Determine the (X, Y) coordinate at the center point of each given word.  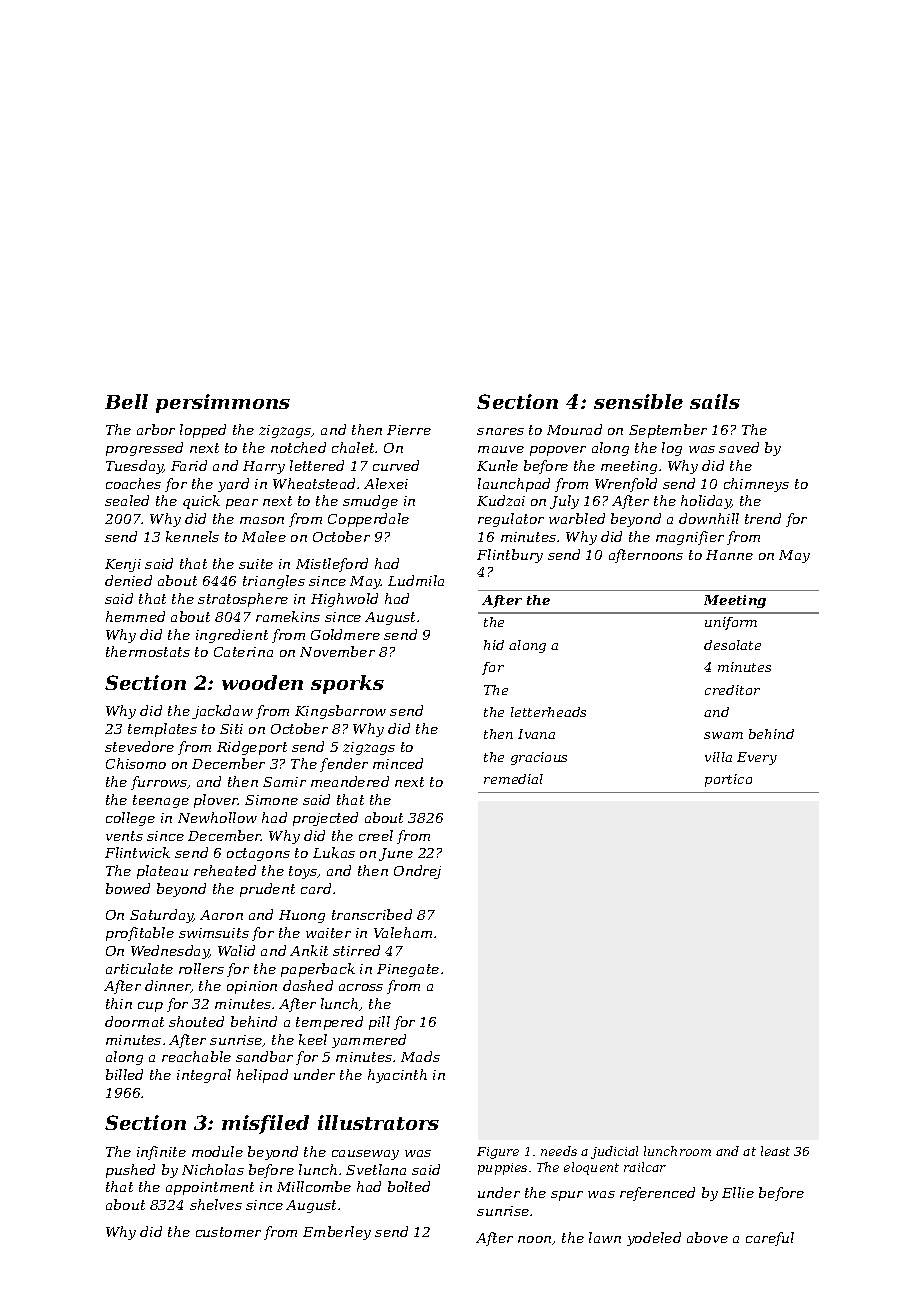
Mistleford (332, 565)
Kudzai (501, 500)
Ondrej (417, 872)
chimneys (756, 485)
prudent (267, 890)
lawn (605, 1237)
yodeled (654, 1239)
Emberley (337, 1233)
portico (728, 780)
